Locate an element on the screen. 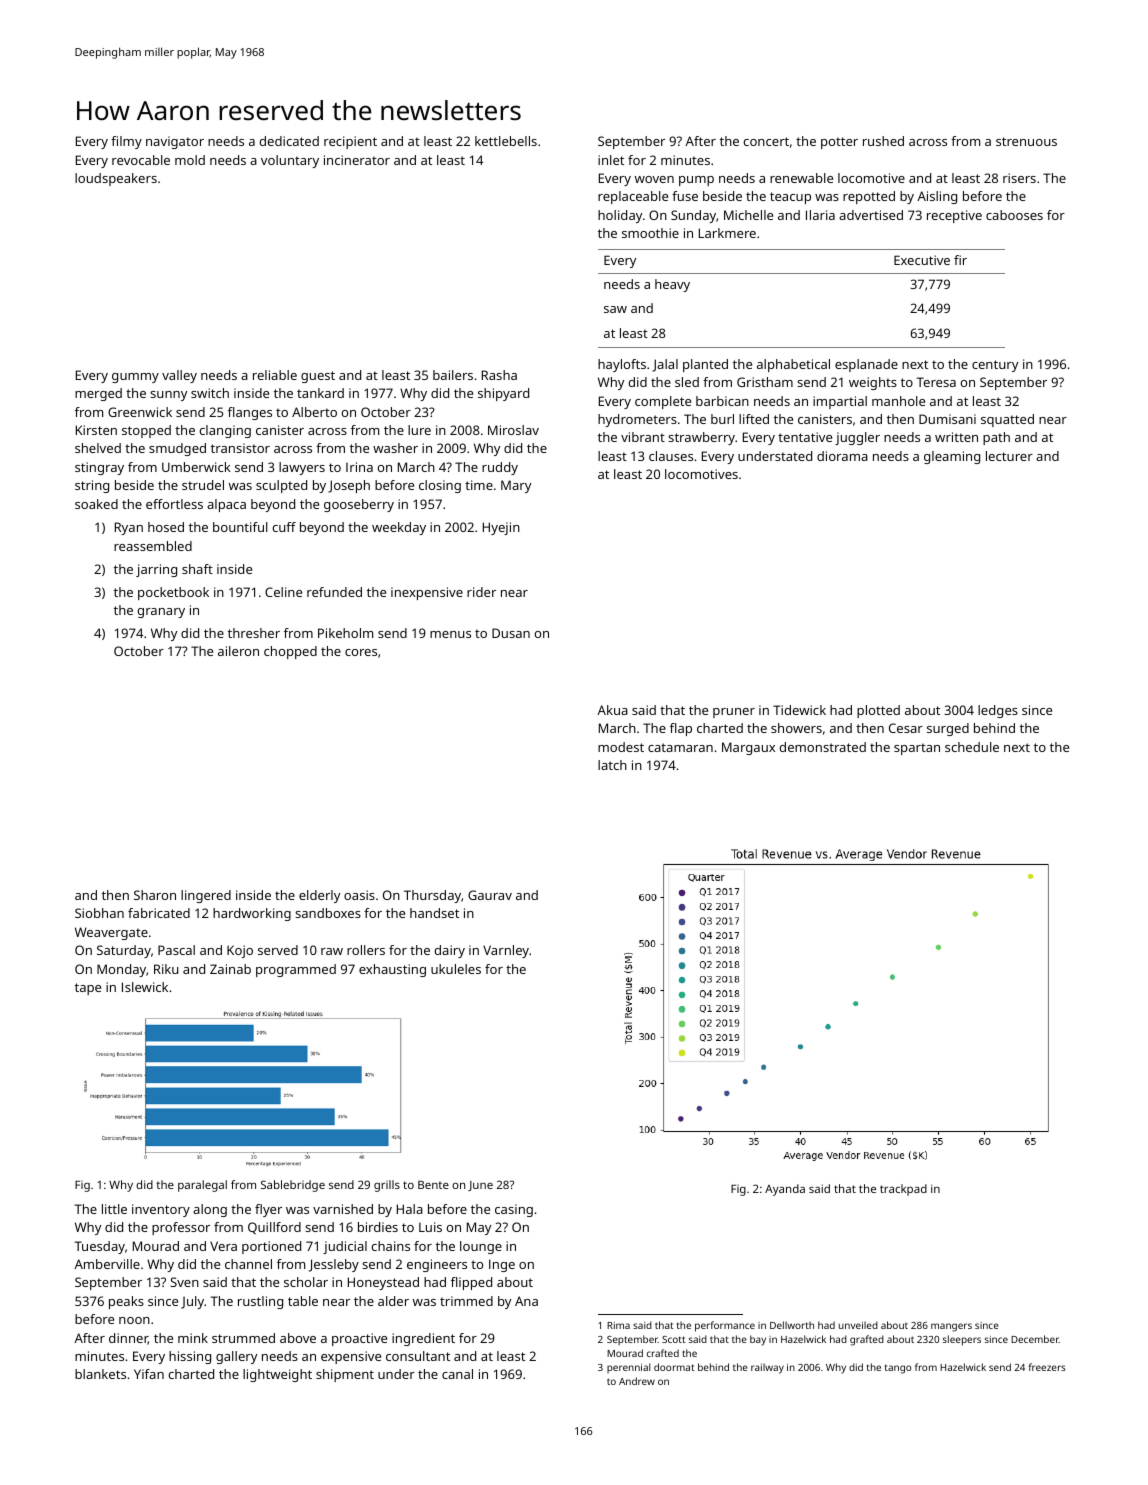 This screenshot has height=1485, width=1148. haylofts is located at coordinates (622, 365).
